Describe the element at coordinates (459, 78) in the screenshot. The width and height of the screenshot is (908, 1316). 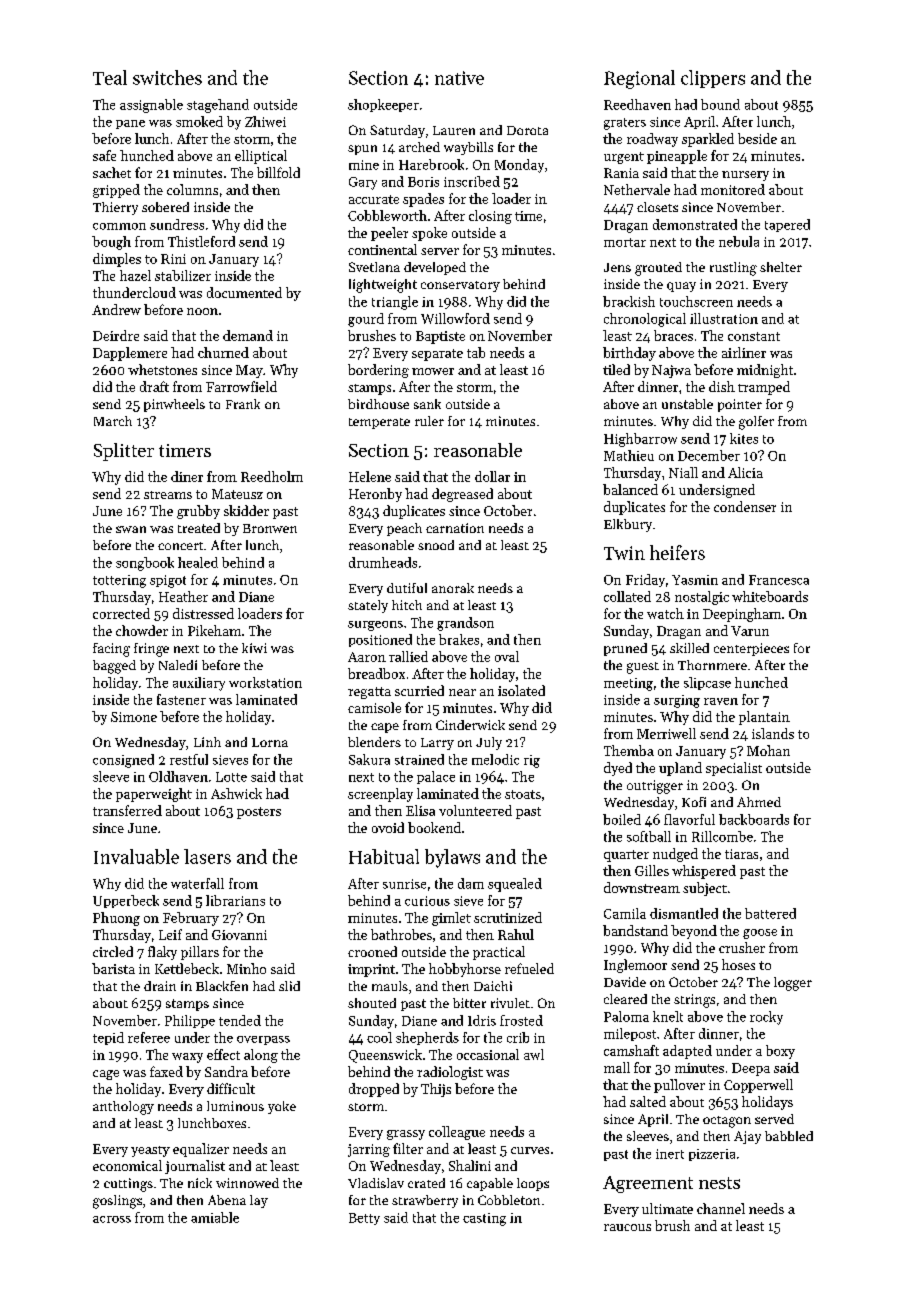
I see `native` at that location.
